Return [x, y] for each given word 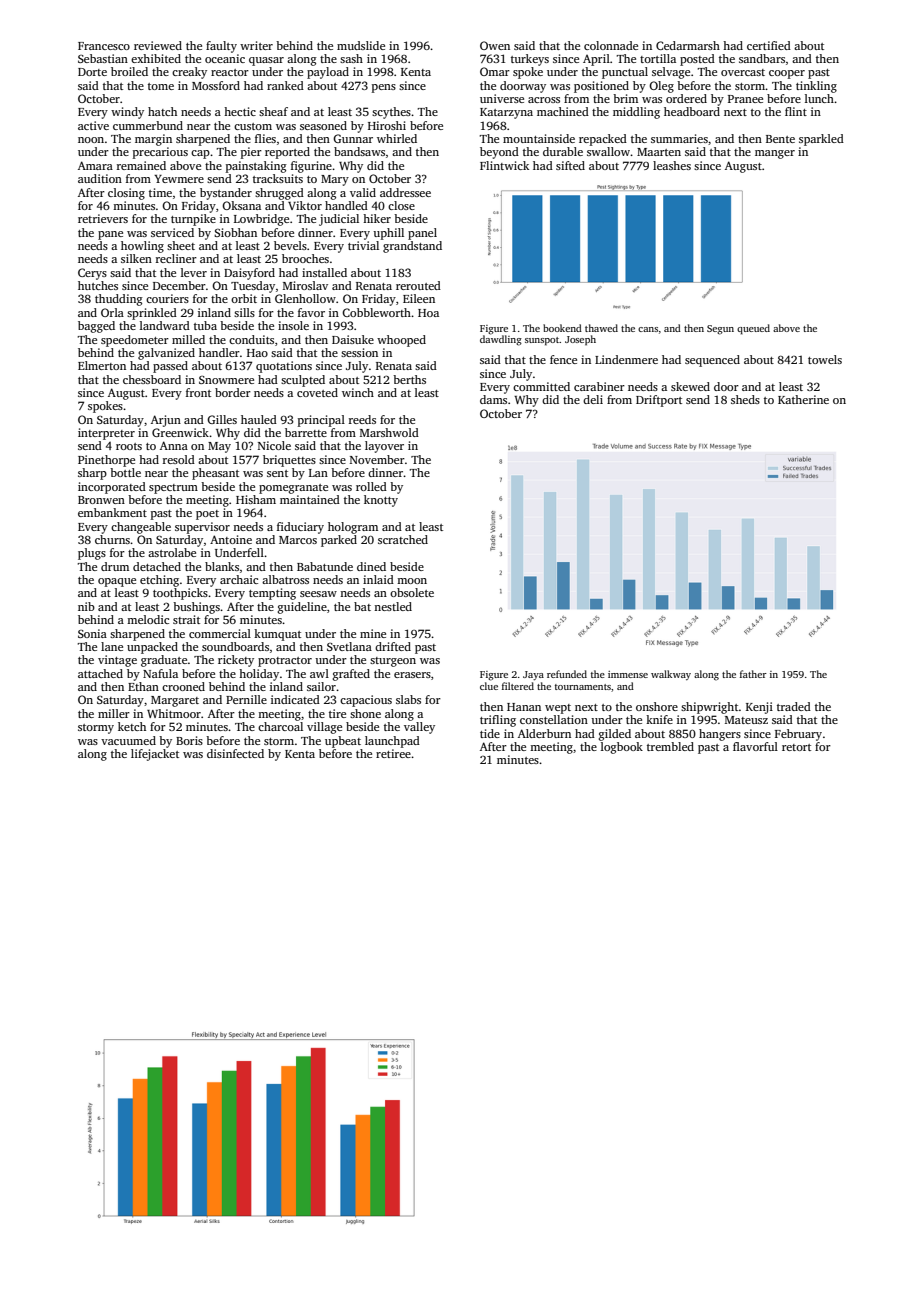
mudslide [361, 45]
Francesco [104, 46]
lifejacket [155, 755]
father [753, 674]
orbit [244, 298]
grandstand [412, 247]
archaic [239, 579]
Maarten [659, 152]
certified [769, 45]
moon [412, 581]
